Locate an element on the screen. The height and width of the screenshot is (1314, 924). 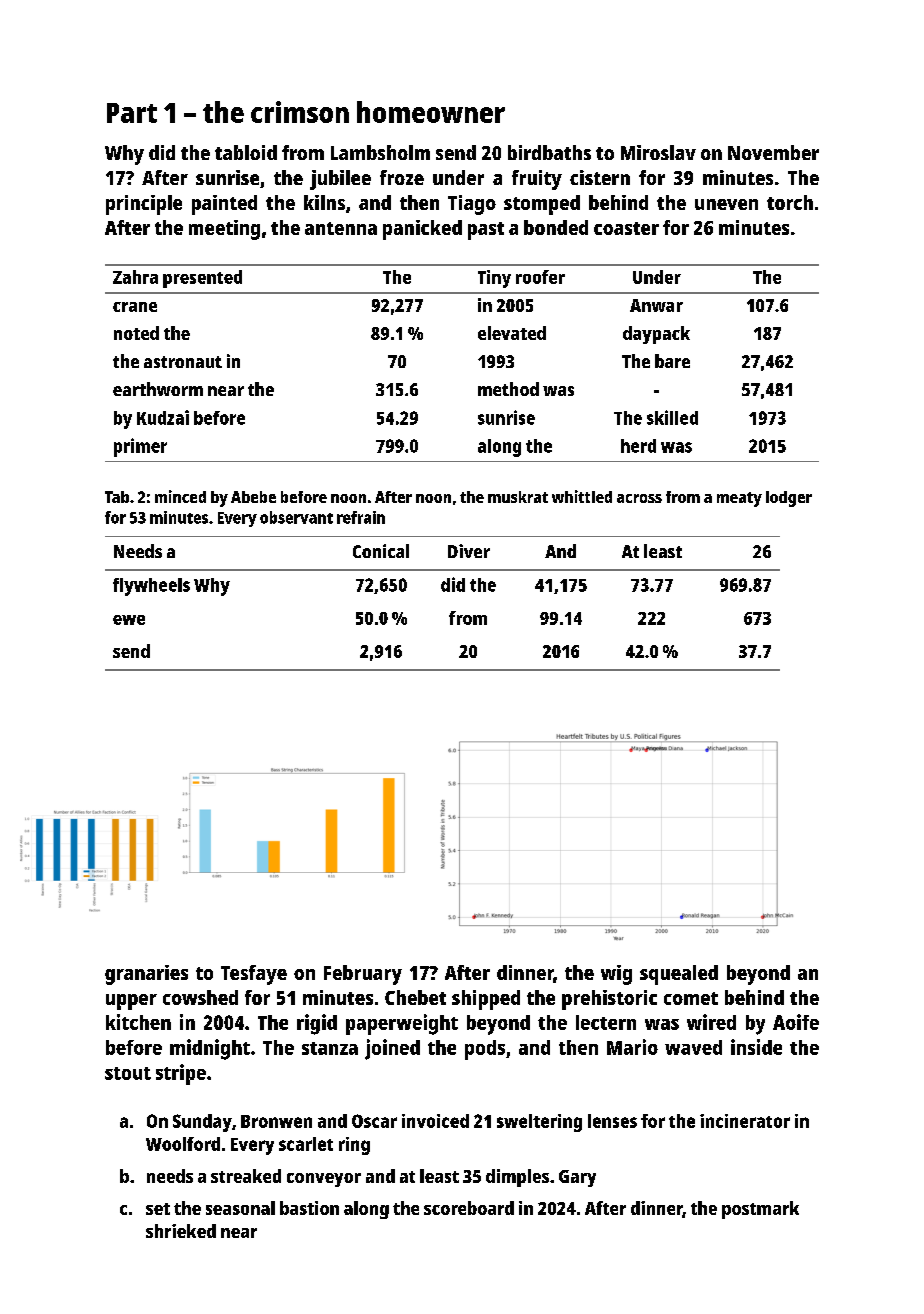
uneven is located at coordinates (726, 204).
